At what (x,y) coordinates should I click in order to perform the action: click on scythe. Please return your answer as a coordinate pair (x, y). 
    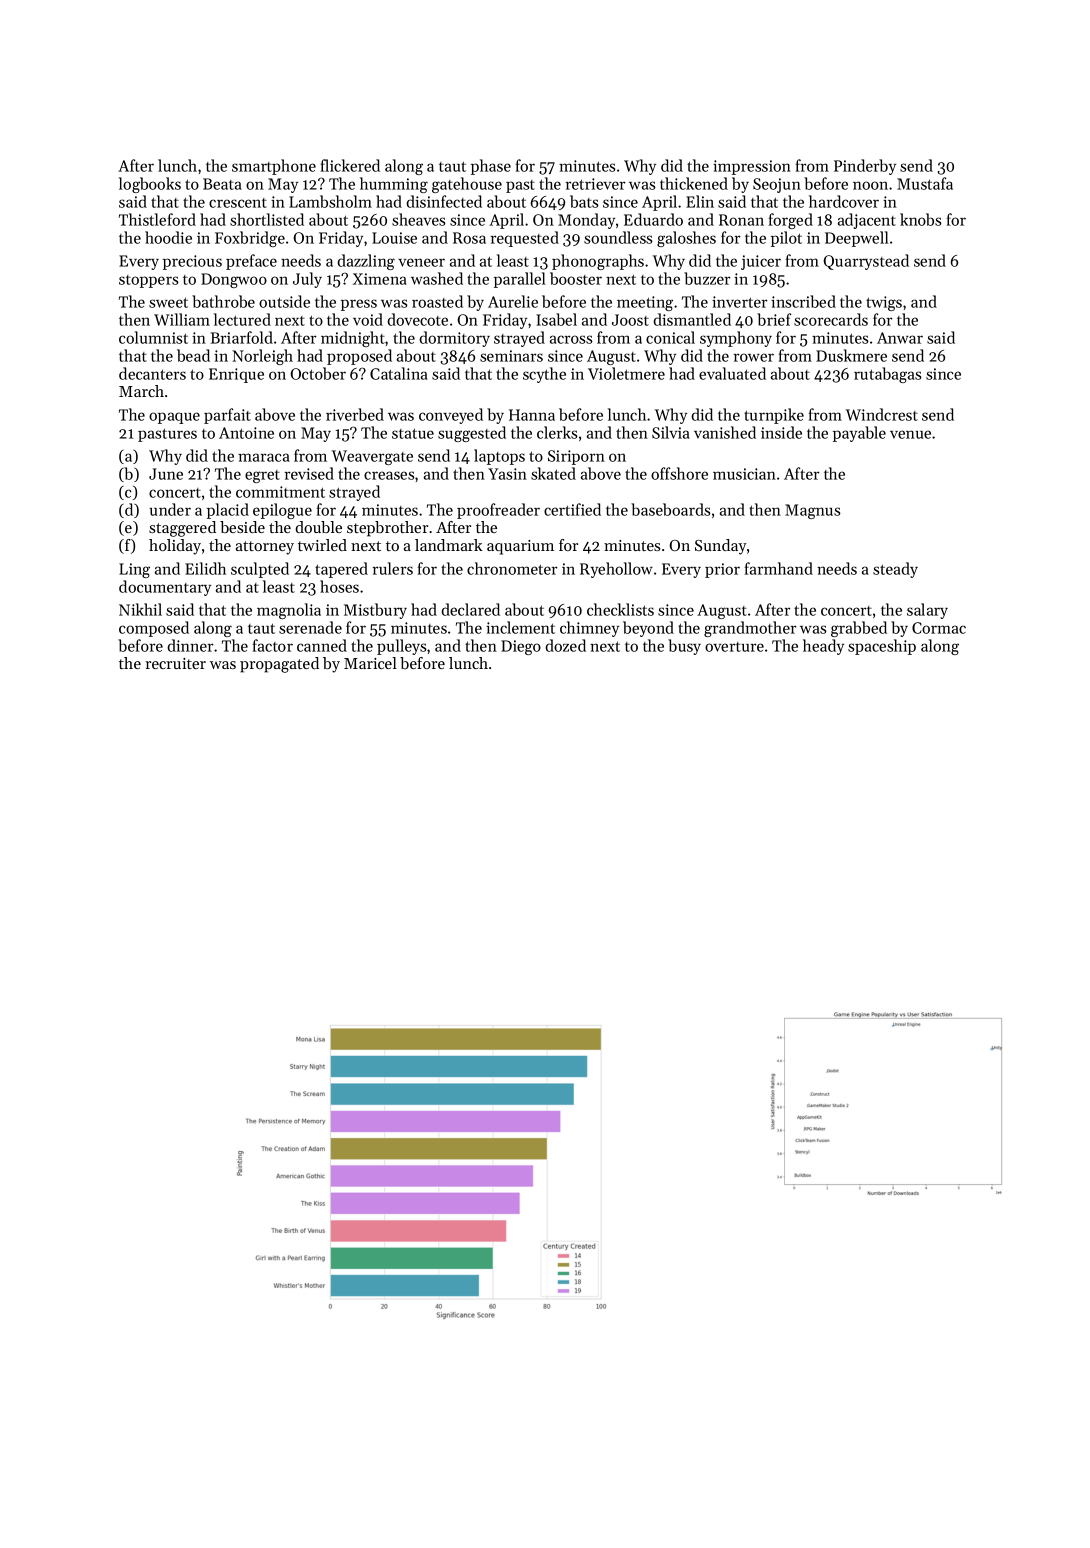
    Looking at the image, I should click on (544, 375).
